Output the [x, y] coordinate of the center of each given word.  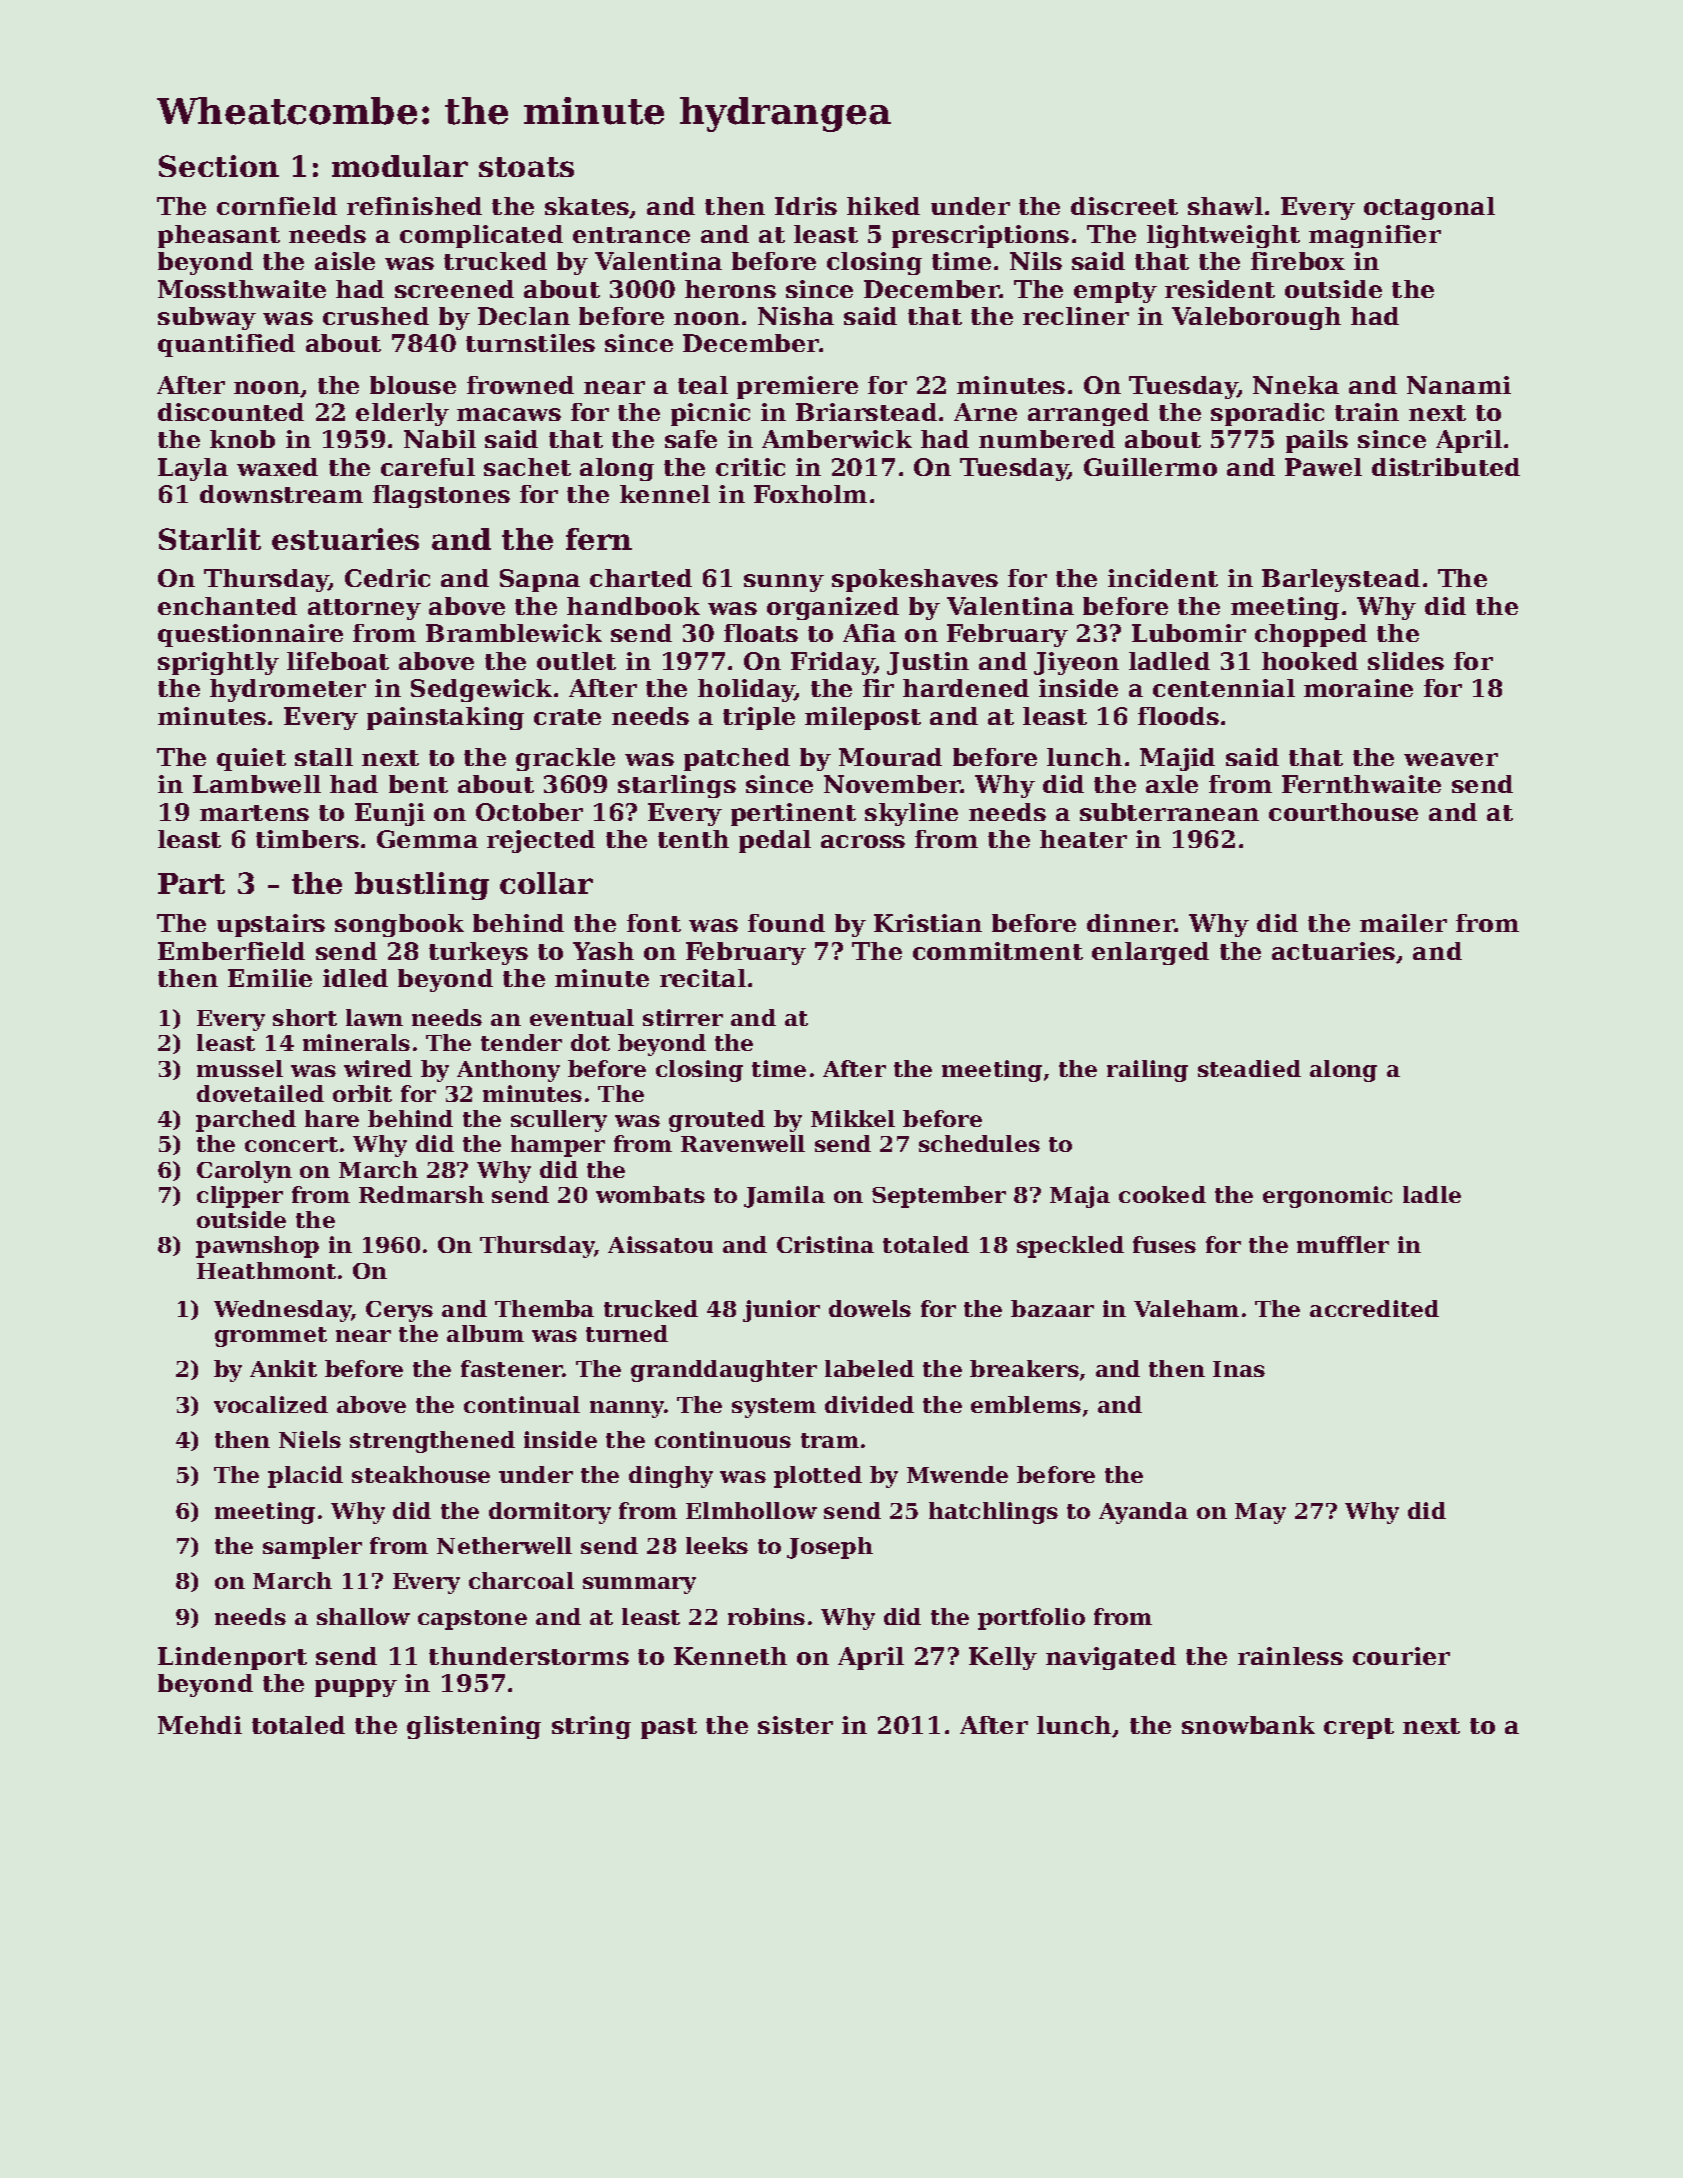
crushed [376, 316]
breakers [1024, 1368]
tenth [693, 839]
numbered [1047, 439]
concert [291, 1144]
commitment [998, 951]
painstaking [445, 718]
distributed [1446, 467]
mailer [1403, 923]
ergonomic [1327, 1197]
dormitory [550, 1513]
